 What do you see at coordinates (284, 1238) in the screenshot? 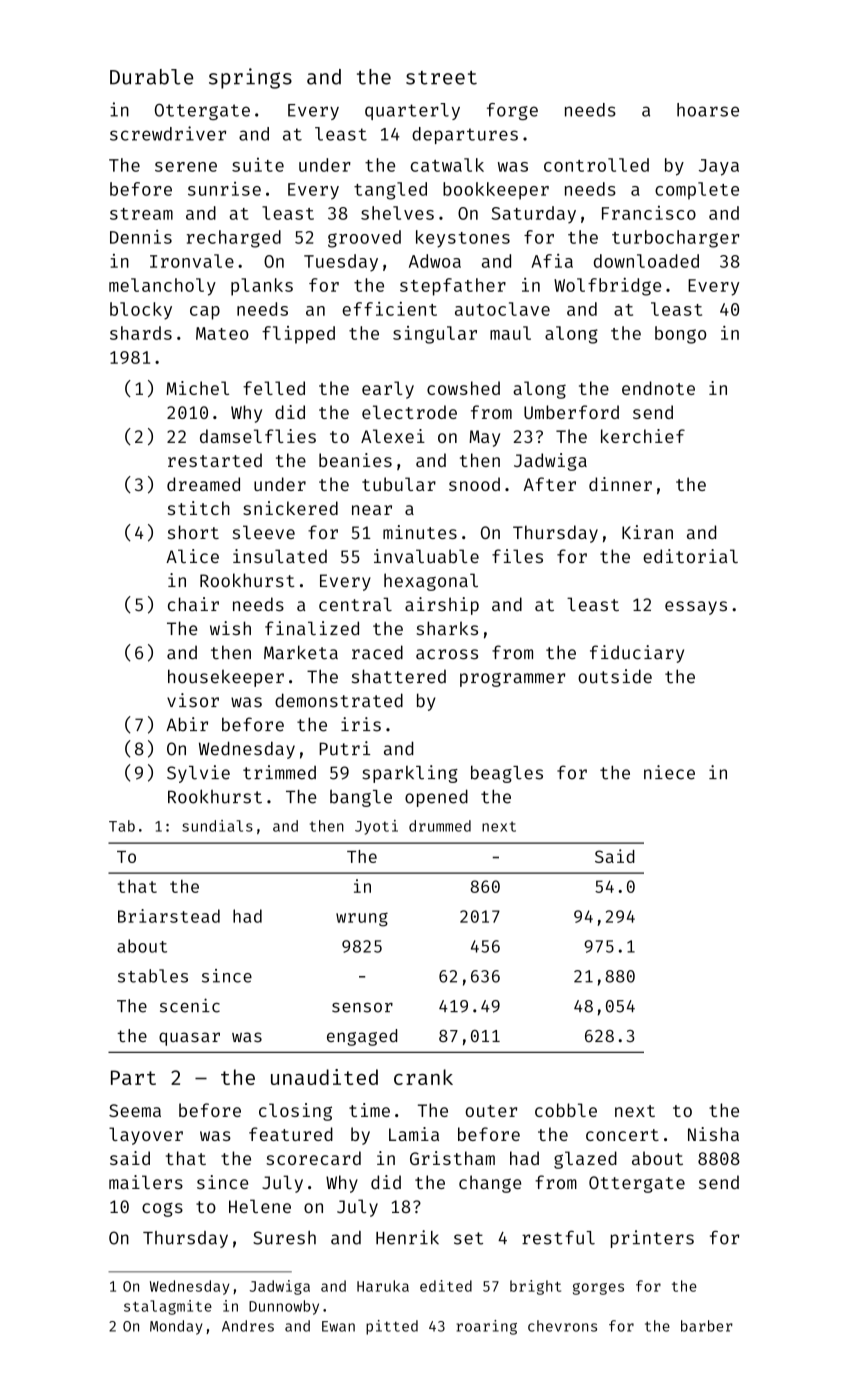
I see `Suresh` at bounding box center [284, 1238].
